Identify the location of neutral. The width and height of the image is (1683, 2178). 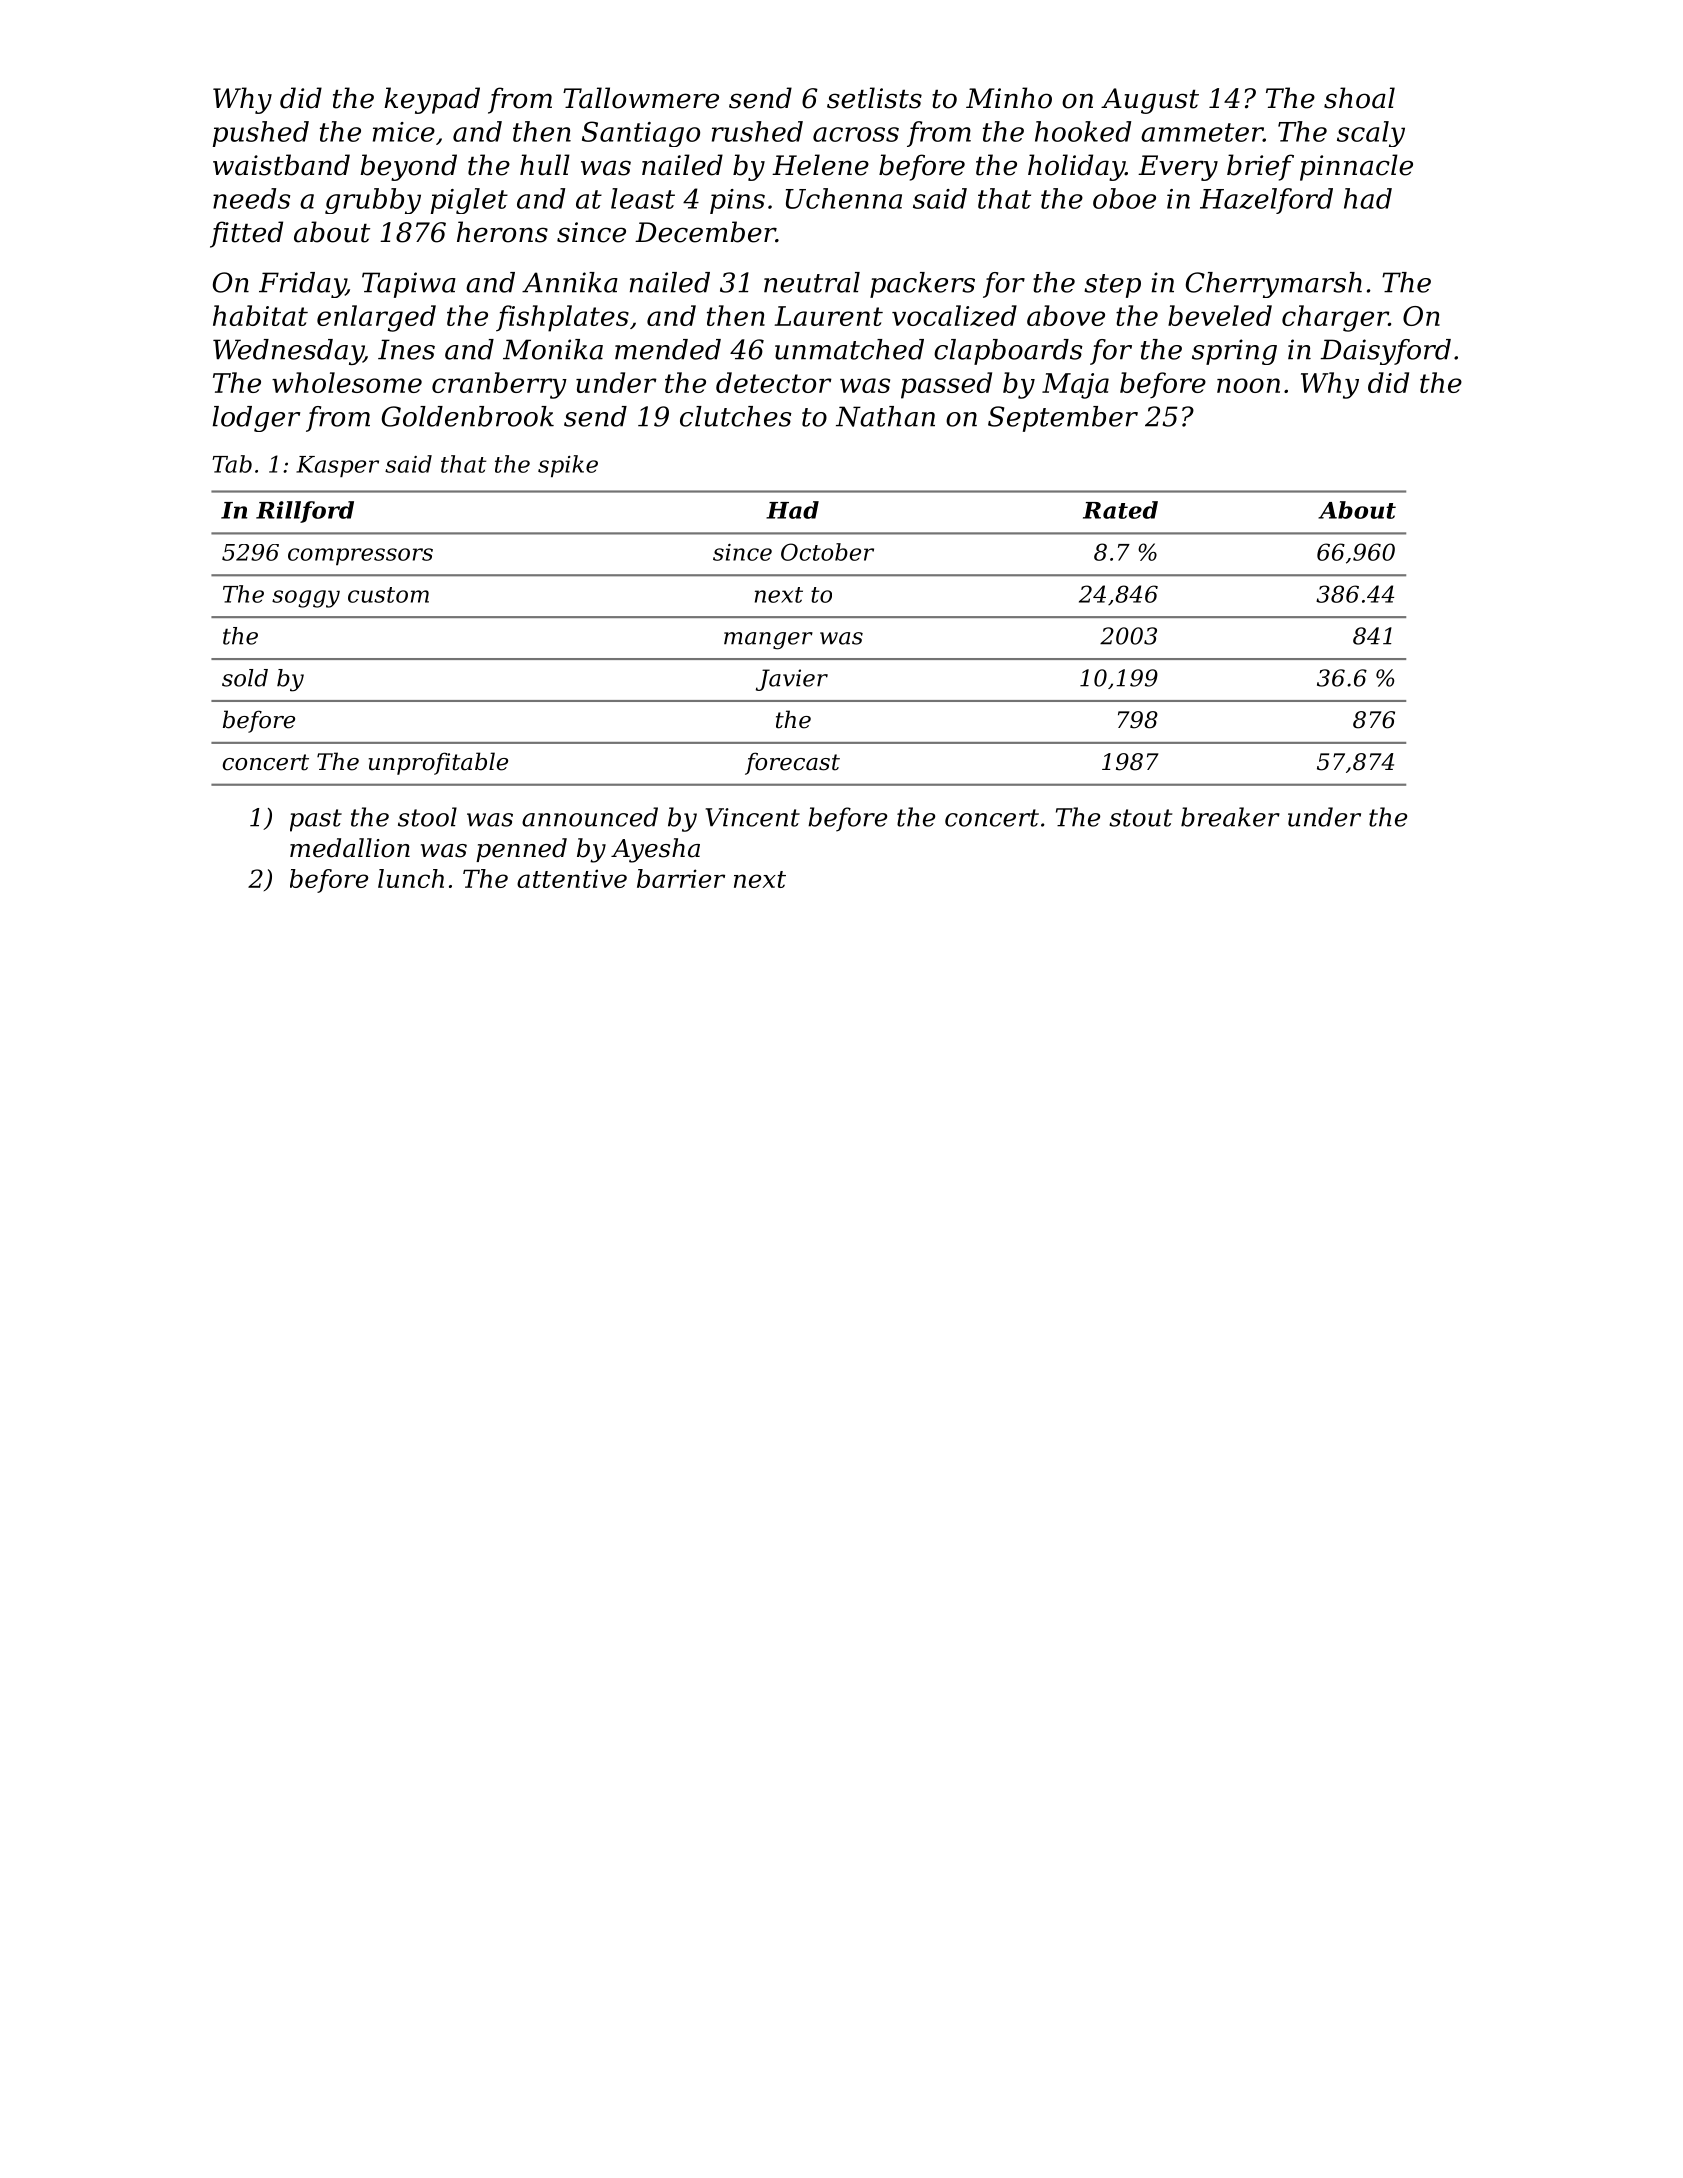
(812, 282).
